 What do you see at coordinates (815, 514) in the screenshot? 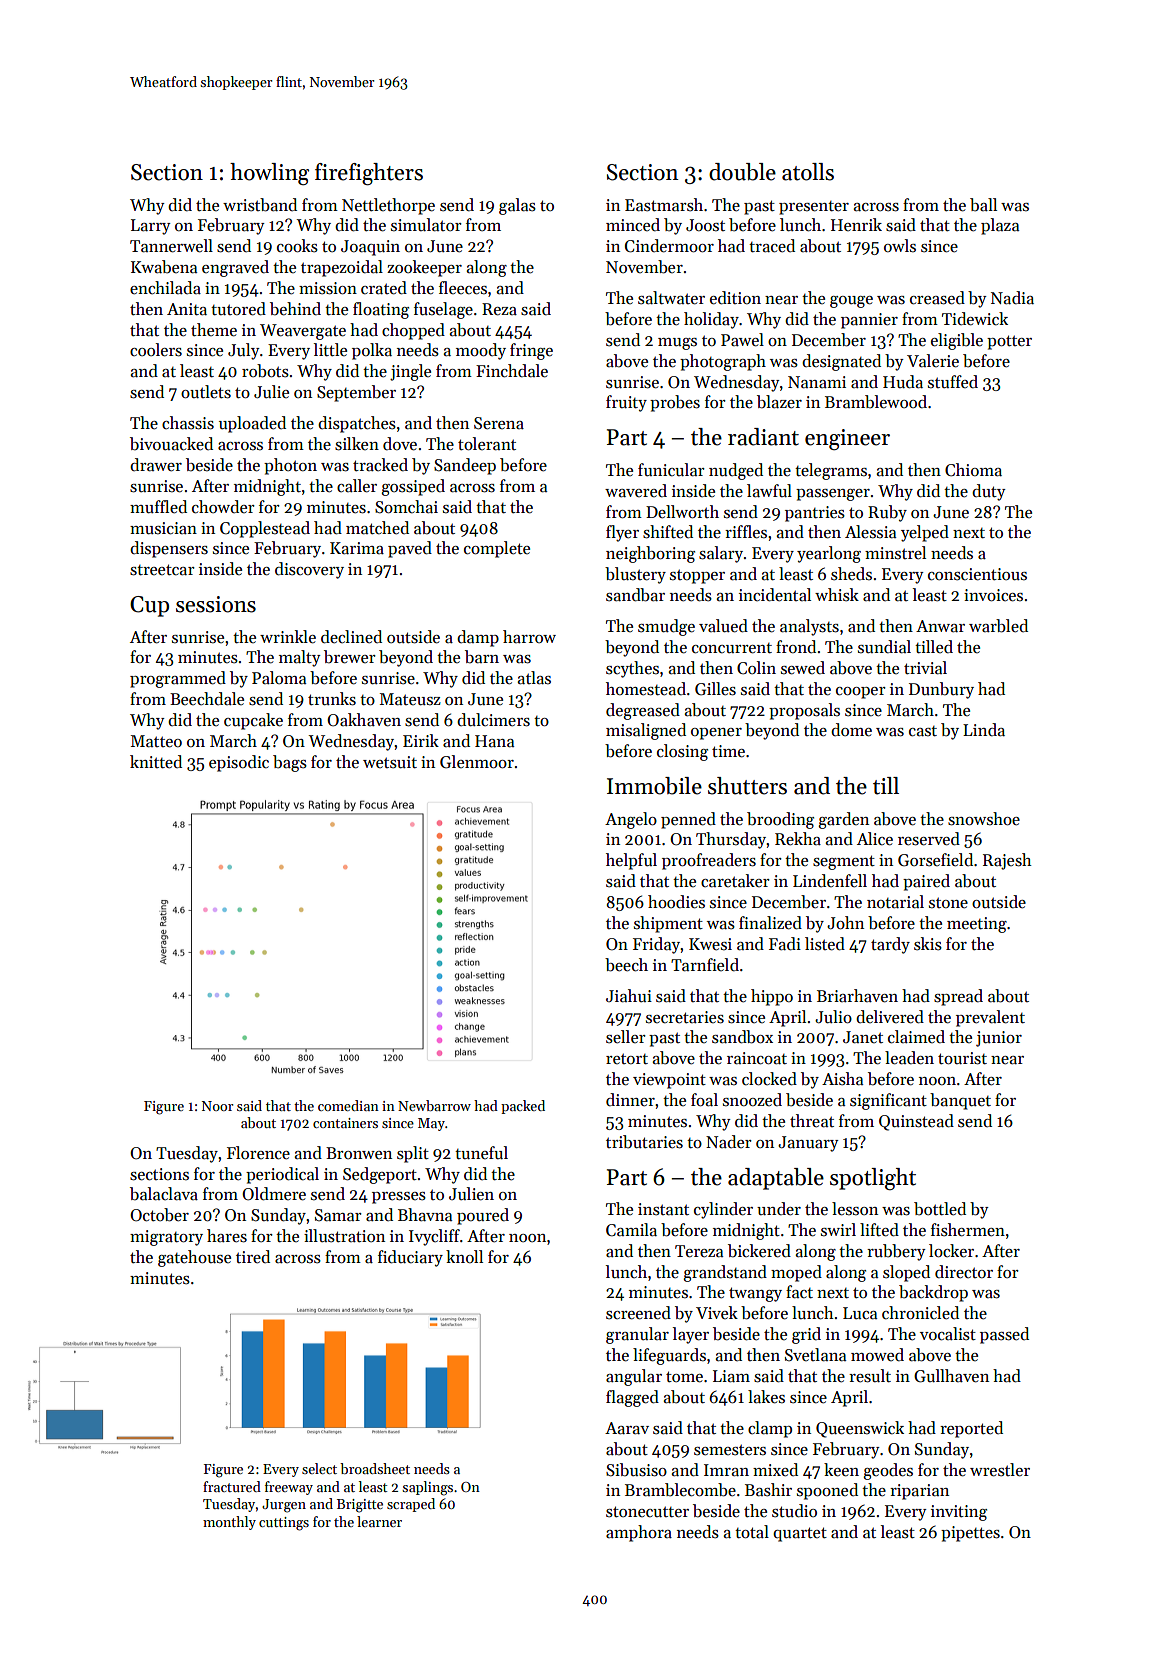
I see `pantries` at bounding box center [815, 514].
